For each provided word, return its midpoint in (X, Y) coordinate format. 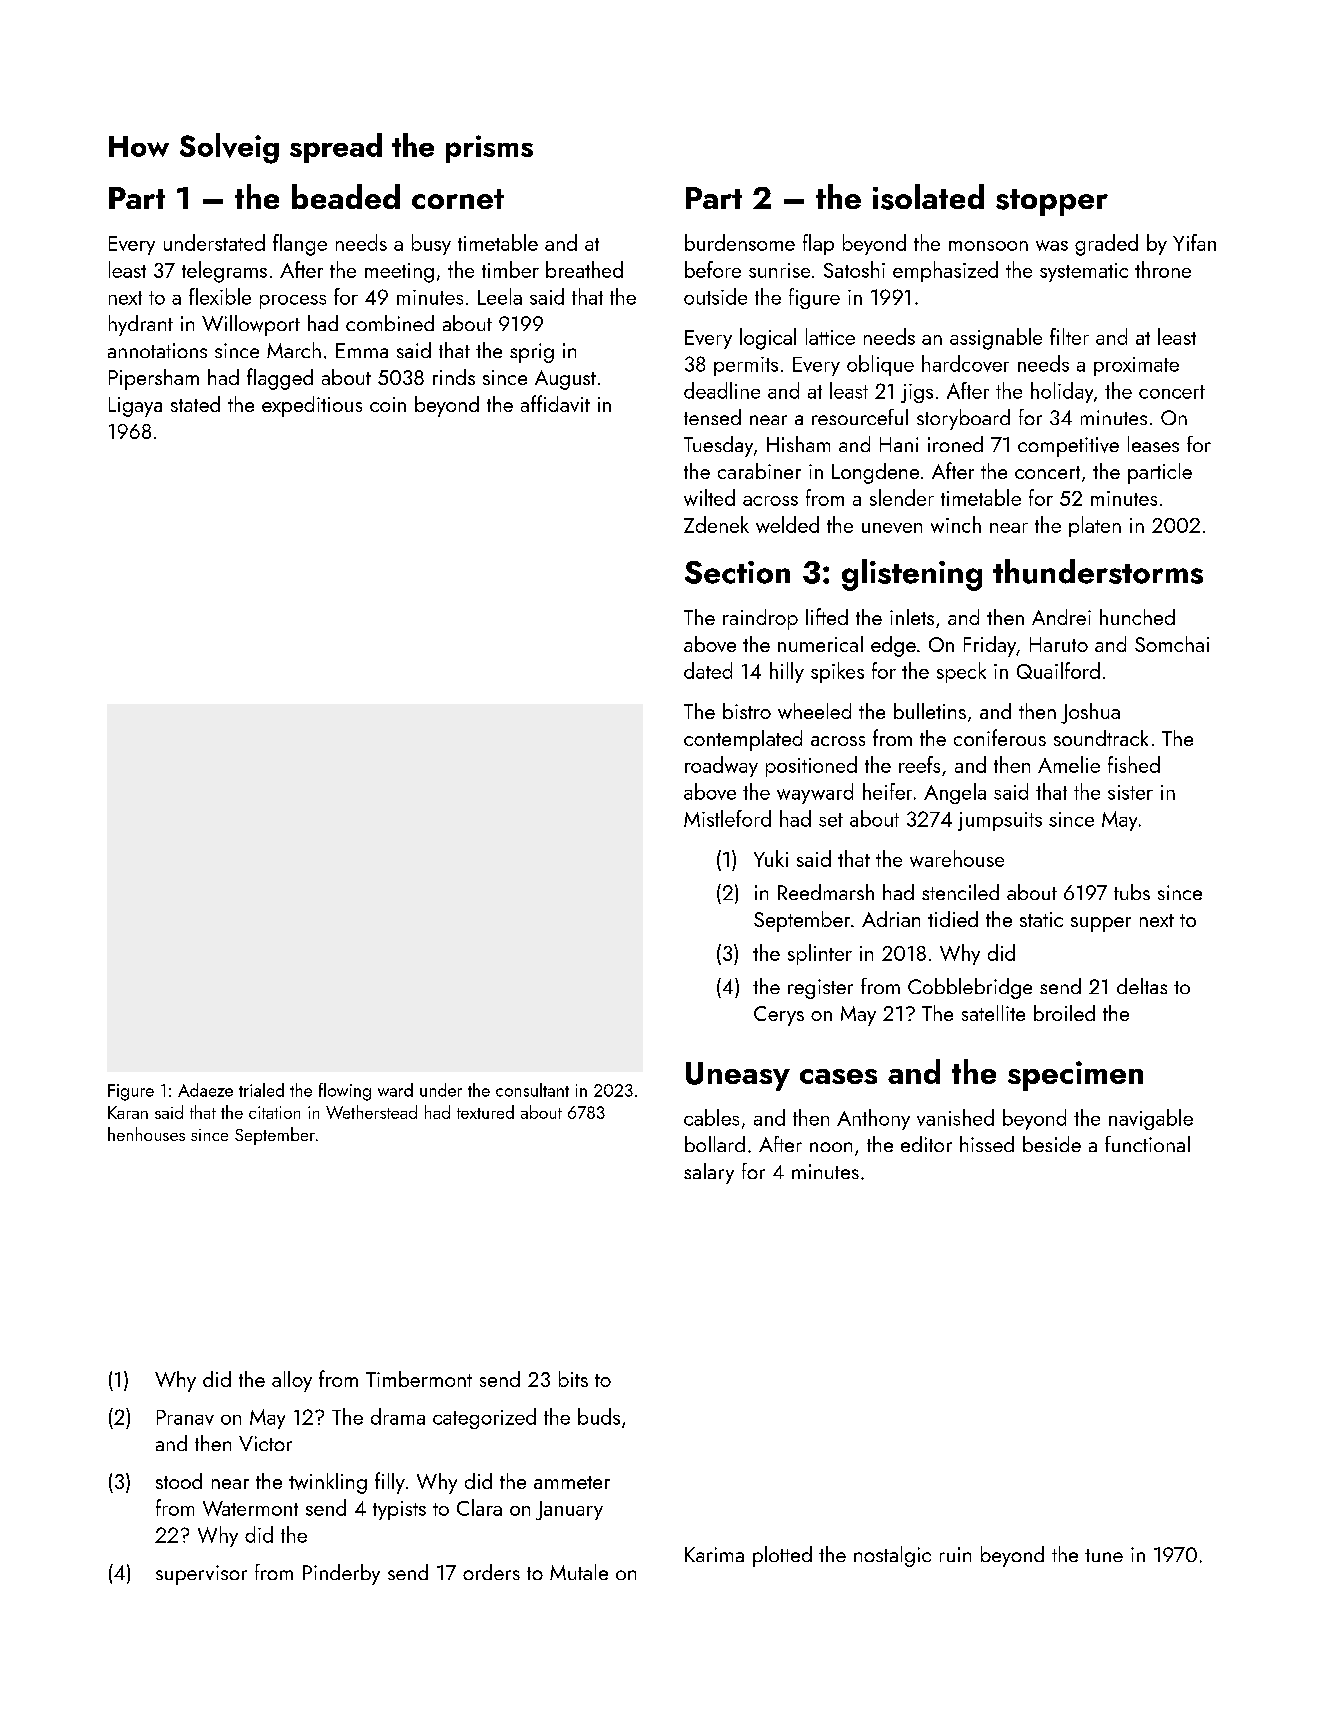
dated (708, 670)
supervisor (201, 1575)
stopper (1052, 202)
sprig (532, 353)
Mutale (579, 1572)
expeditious (312, 406)
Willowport (251, 325)
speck (961, 672)
